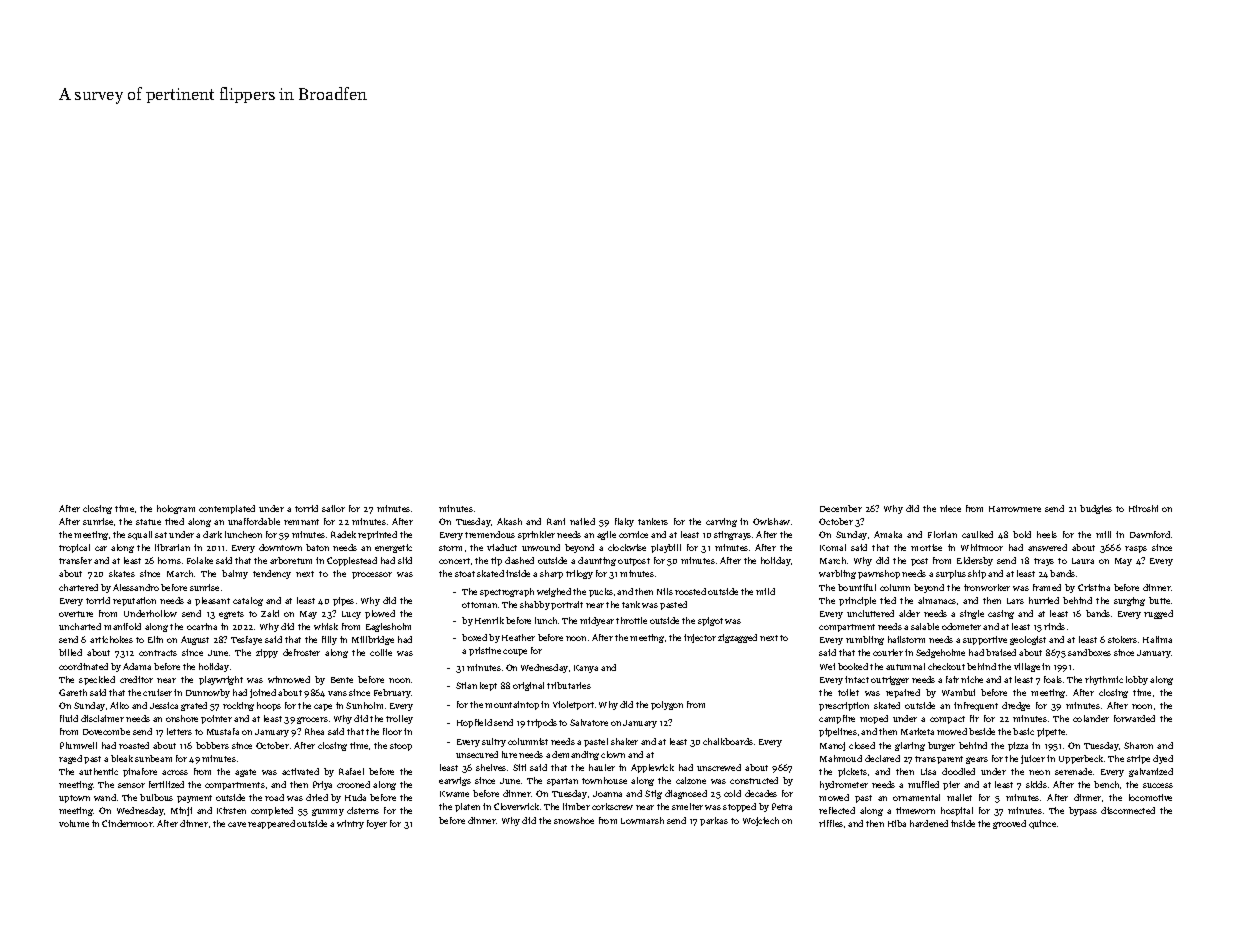  Describe the element at coordinates (176, 509) in the screenshot. I see `hologram` at that location.
